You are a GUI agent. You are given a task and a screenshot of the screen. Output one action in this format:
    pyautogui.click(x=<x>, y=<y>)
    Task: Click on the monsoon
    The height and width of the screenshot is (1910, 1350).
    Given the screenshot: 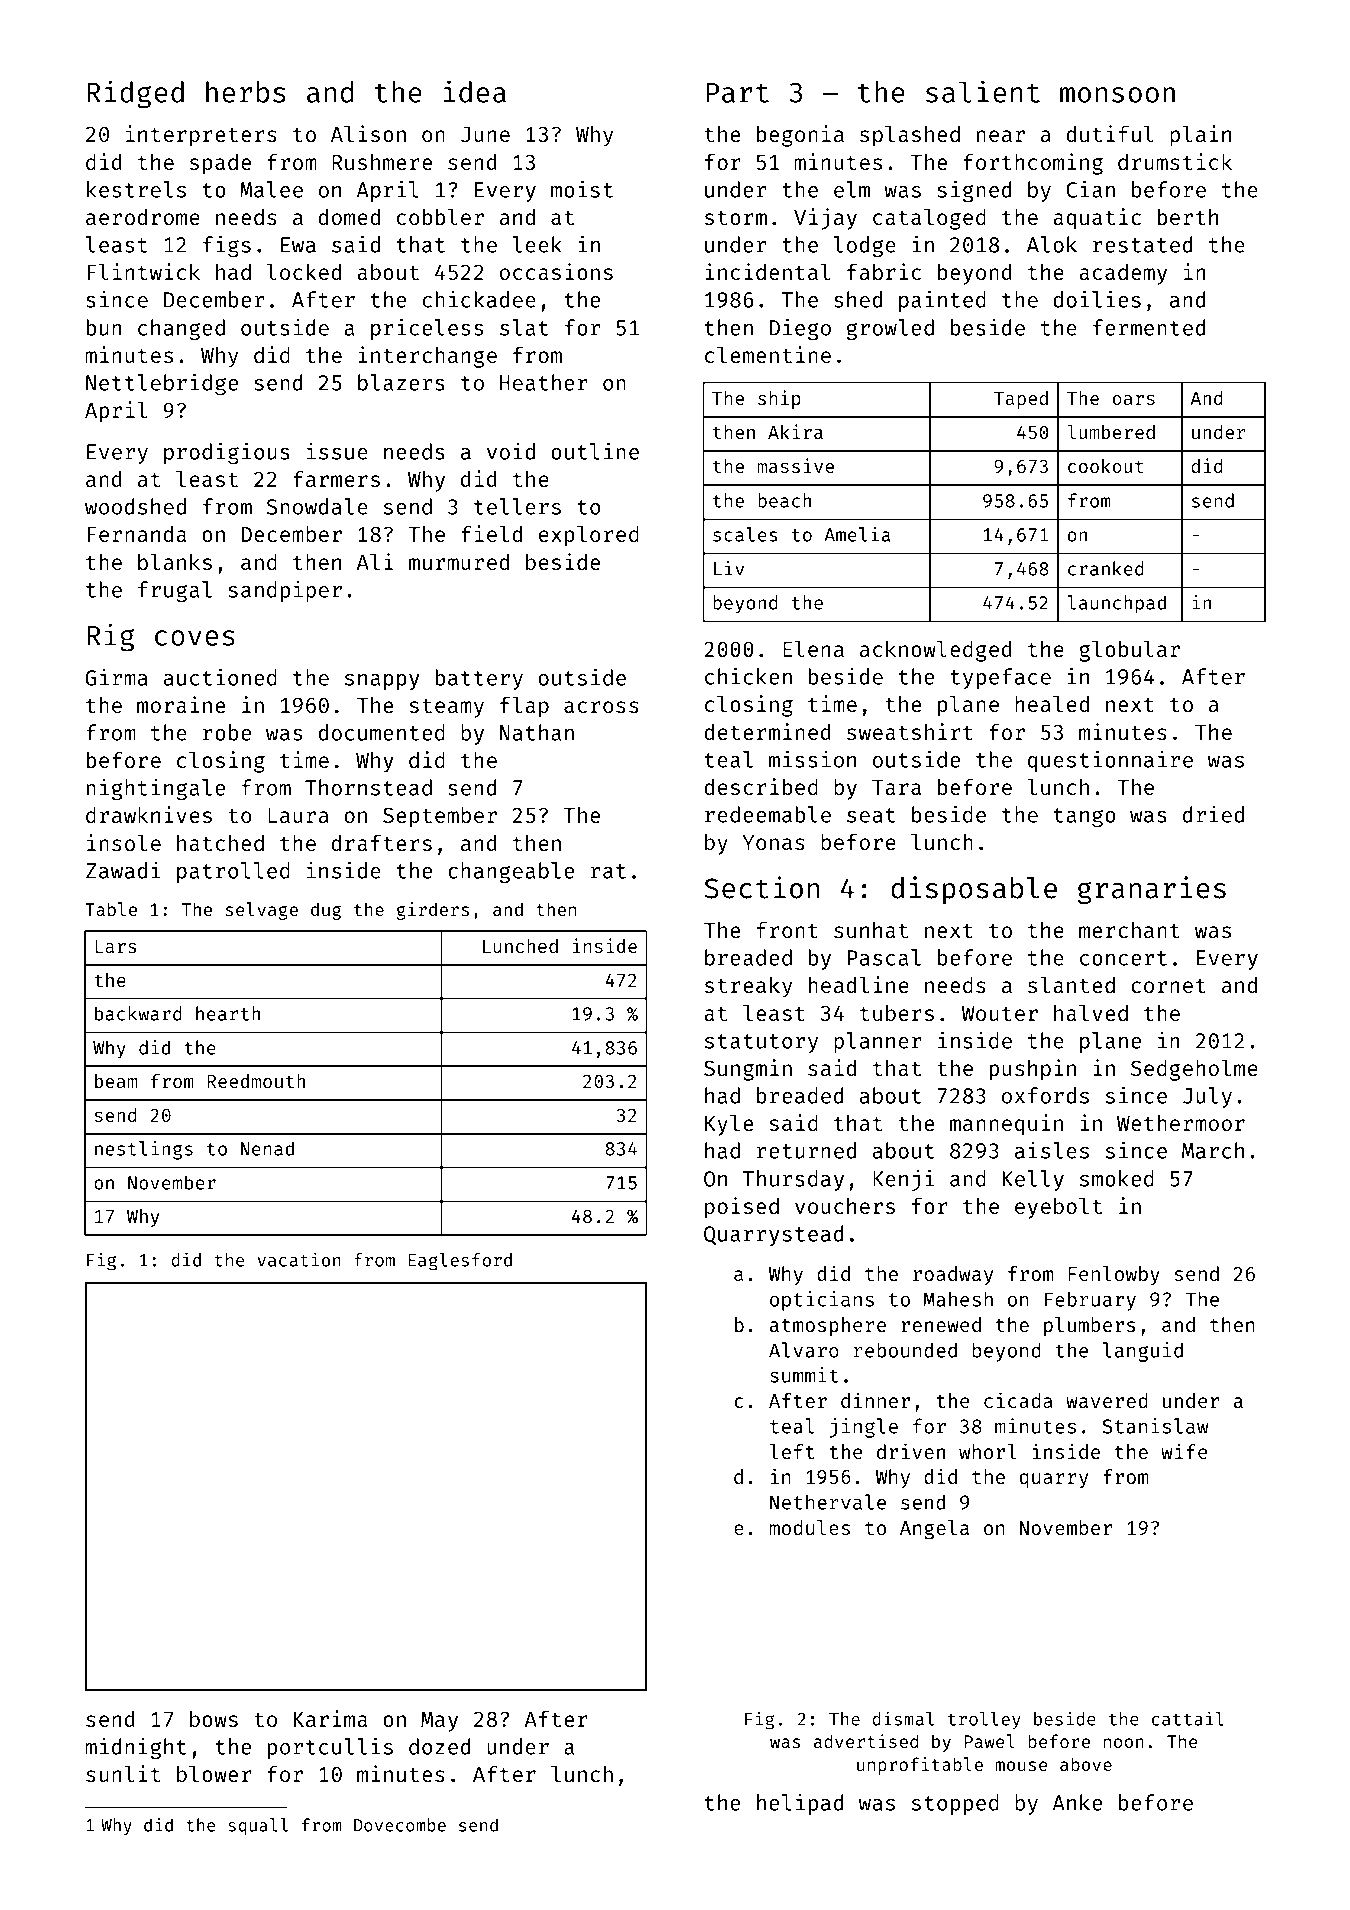 What is the action you would take?
    pyautogui.click(x=1117, y=95)
